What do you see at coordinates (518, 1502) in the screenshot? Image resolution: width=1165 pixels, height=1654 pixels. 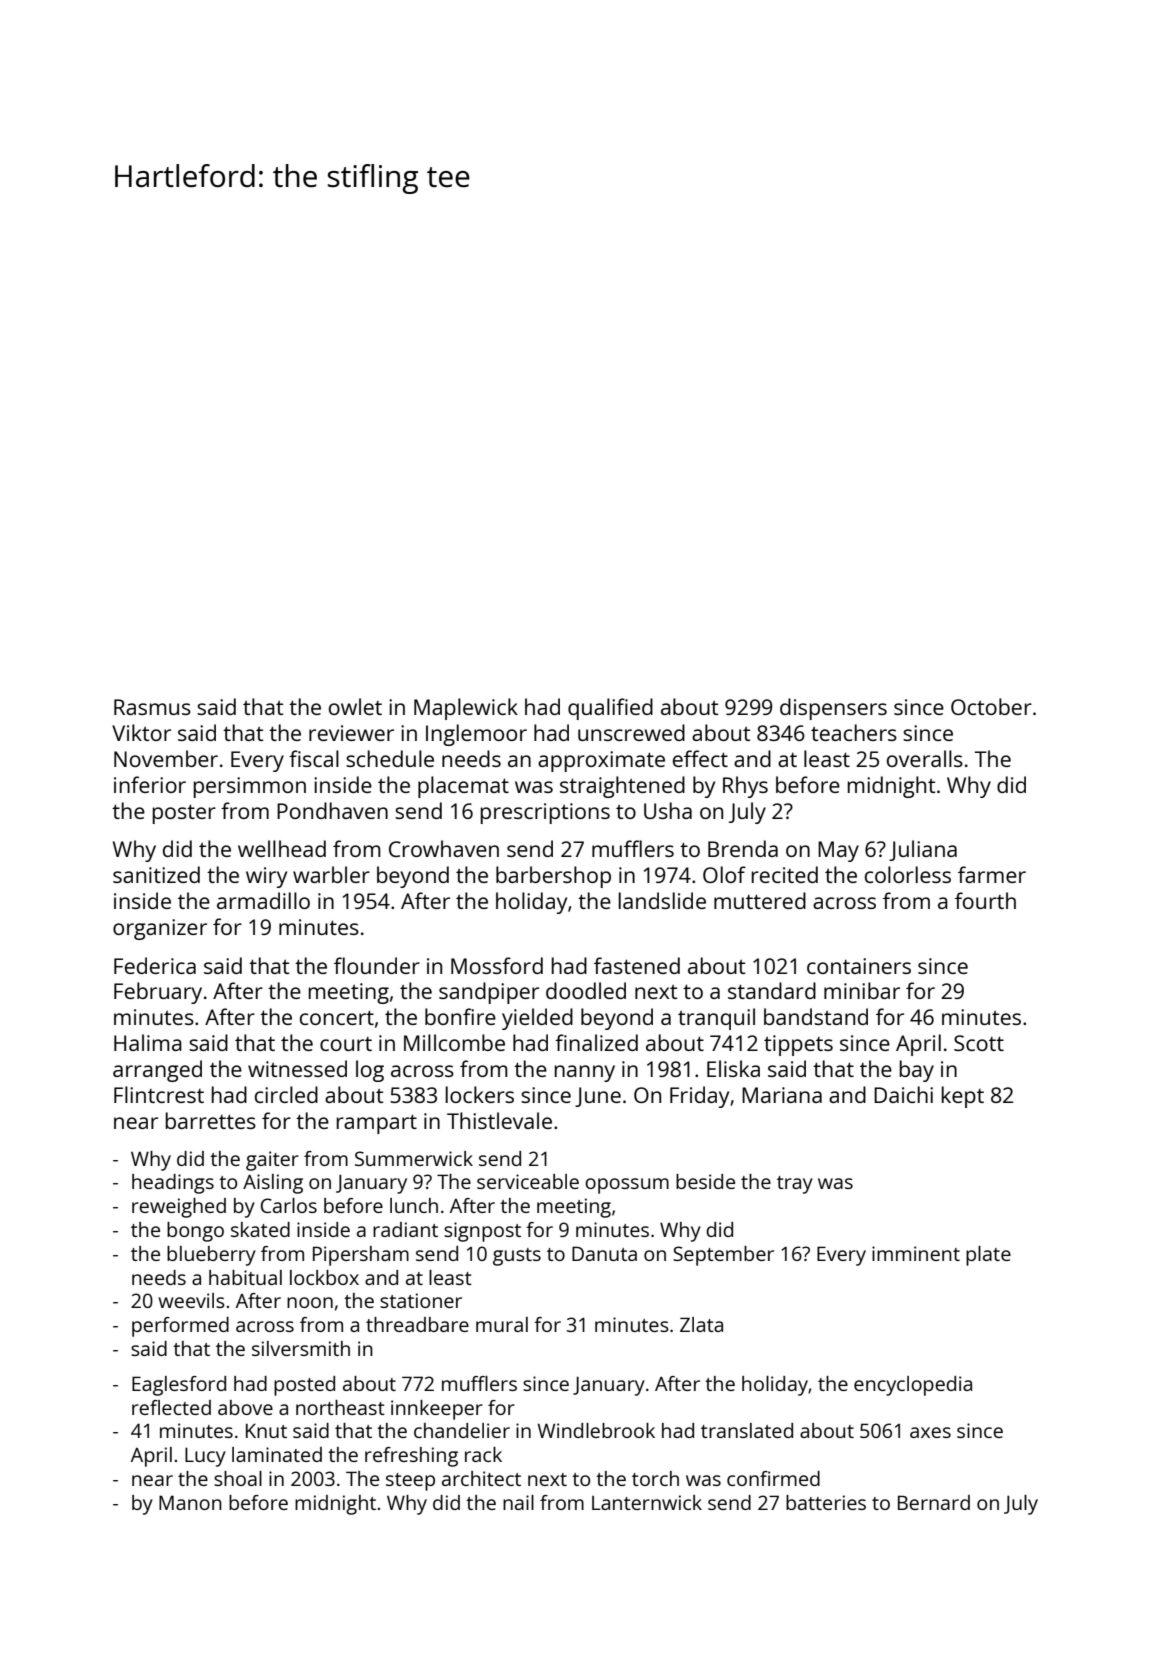 I see `nail` at bounding box center [518, 1502].
